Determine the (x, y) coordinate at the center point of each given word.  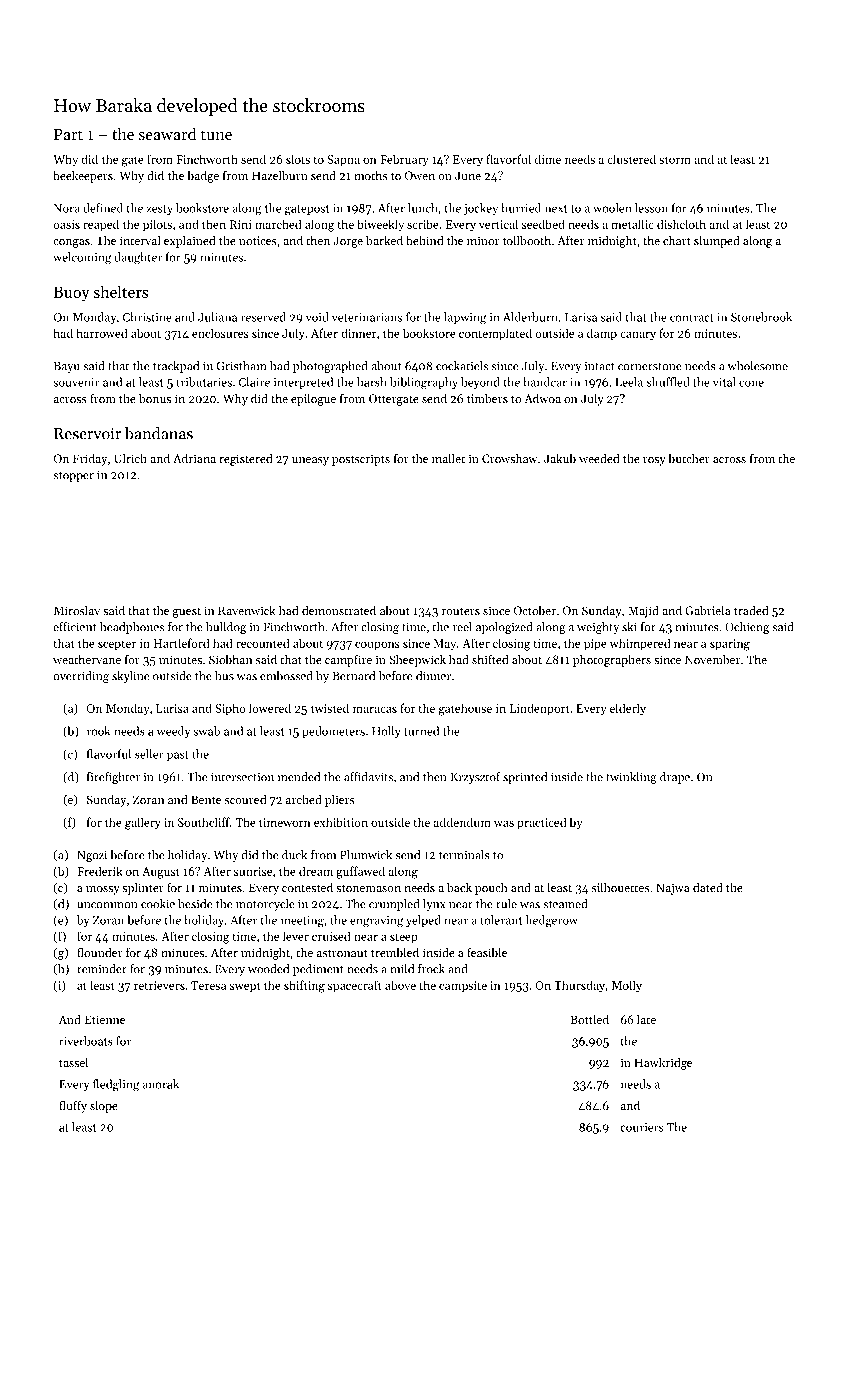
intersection (242, 777)
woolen (612, 208)
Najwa (673, 889)
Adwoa (542, 398)
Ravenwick (247, 610)
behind (424, 240)
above (400, 985)
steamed (565, 904)
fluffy (73, 1106)
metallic (632, 224)
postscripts (361, 460)
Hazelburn (280, 175)
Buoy (72, 293)
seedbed (543, 224)
